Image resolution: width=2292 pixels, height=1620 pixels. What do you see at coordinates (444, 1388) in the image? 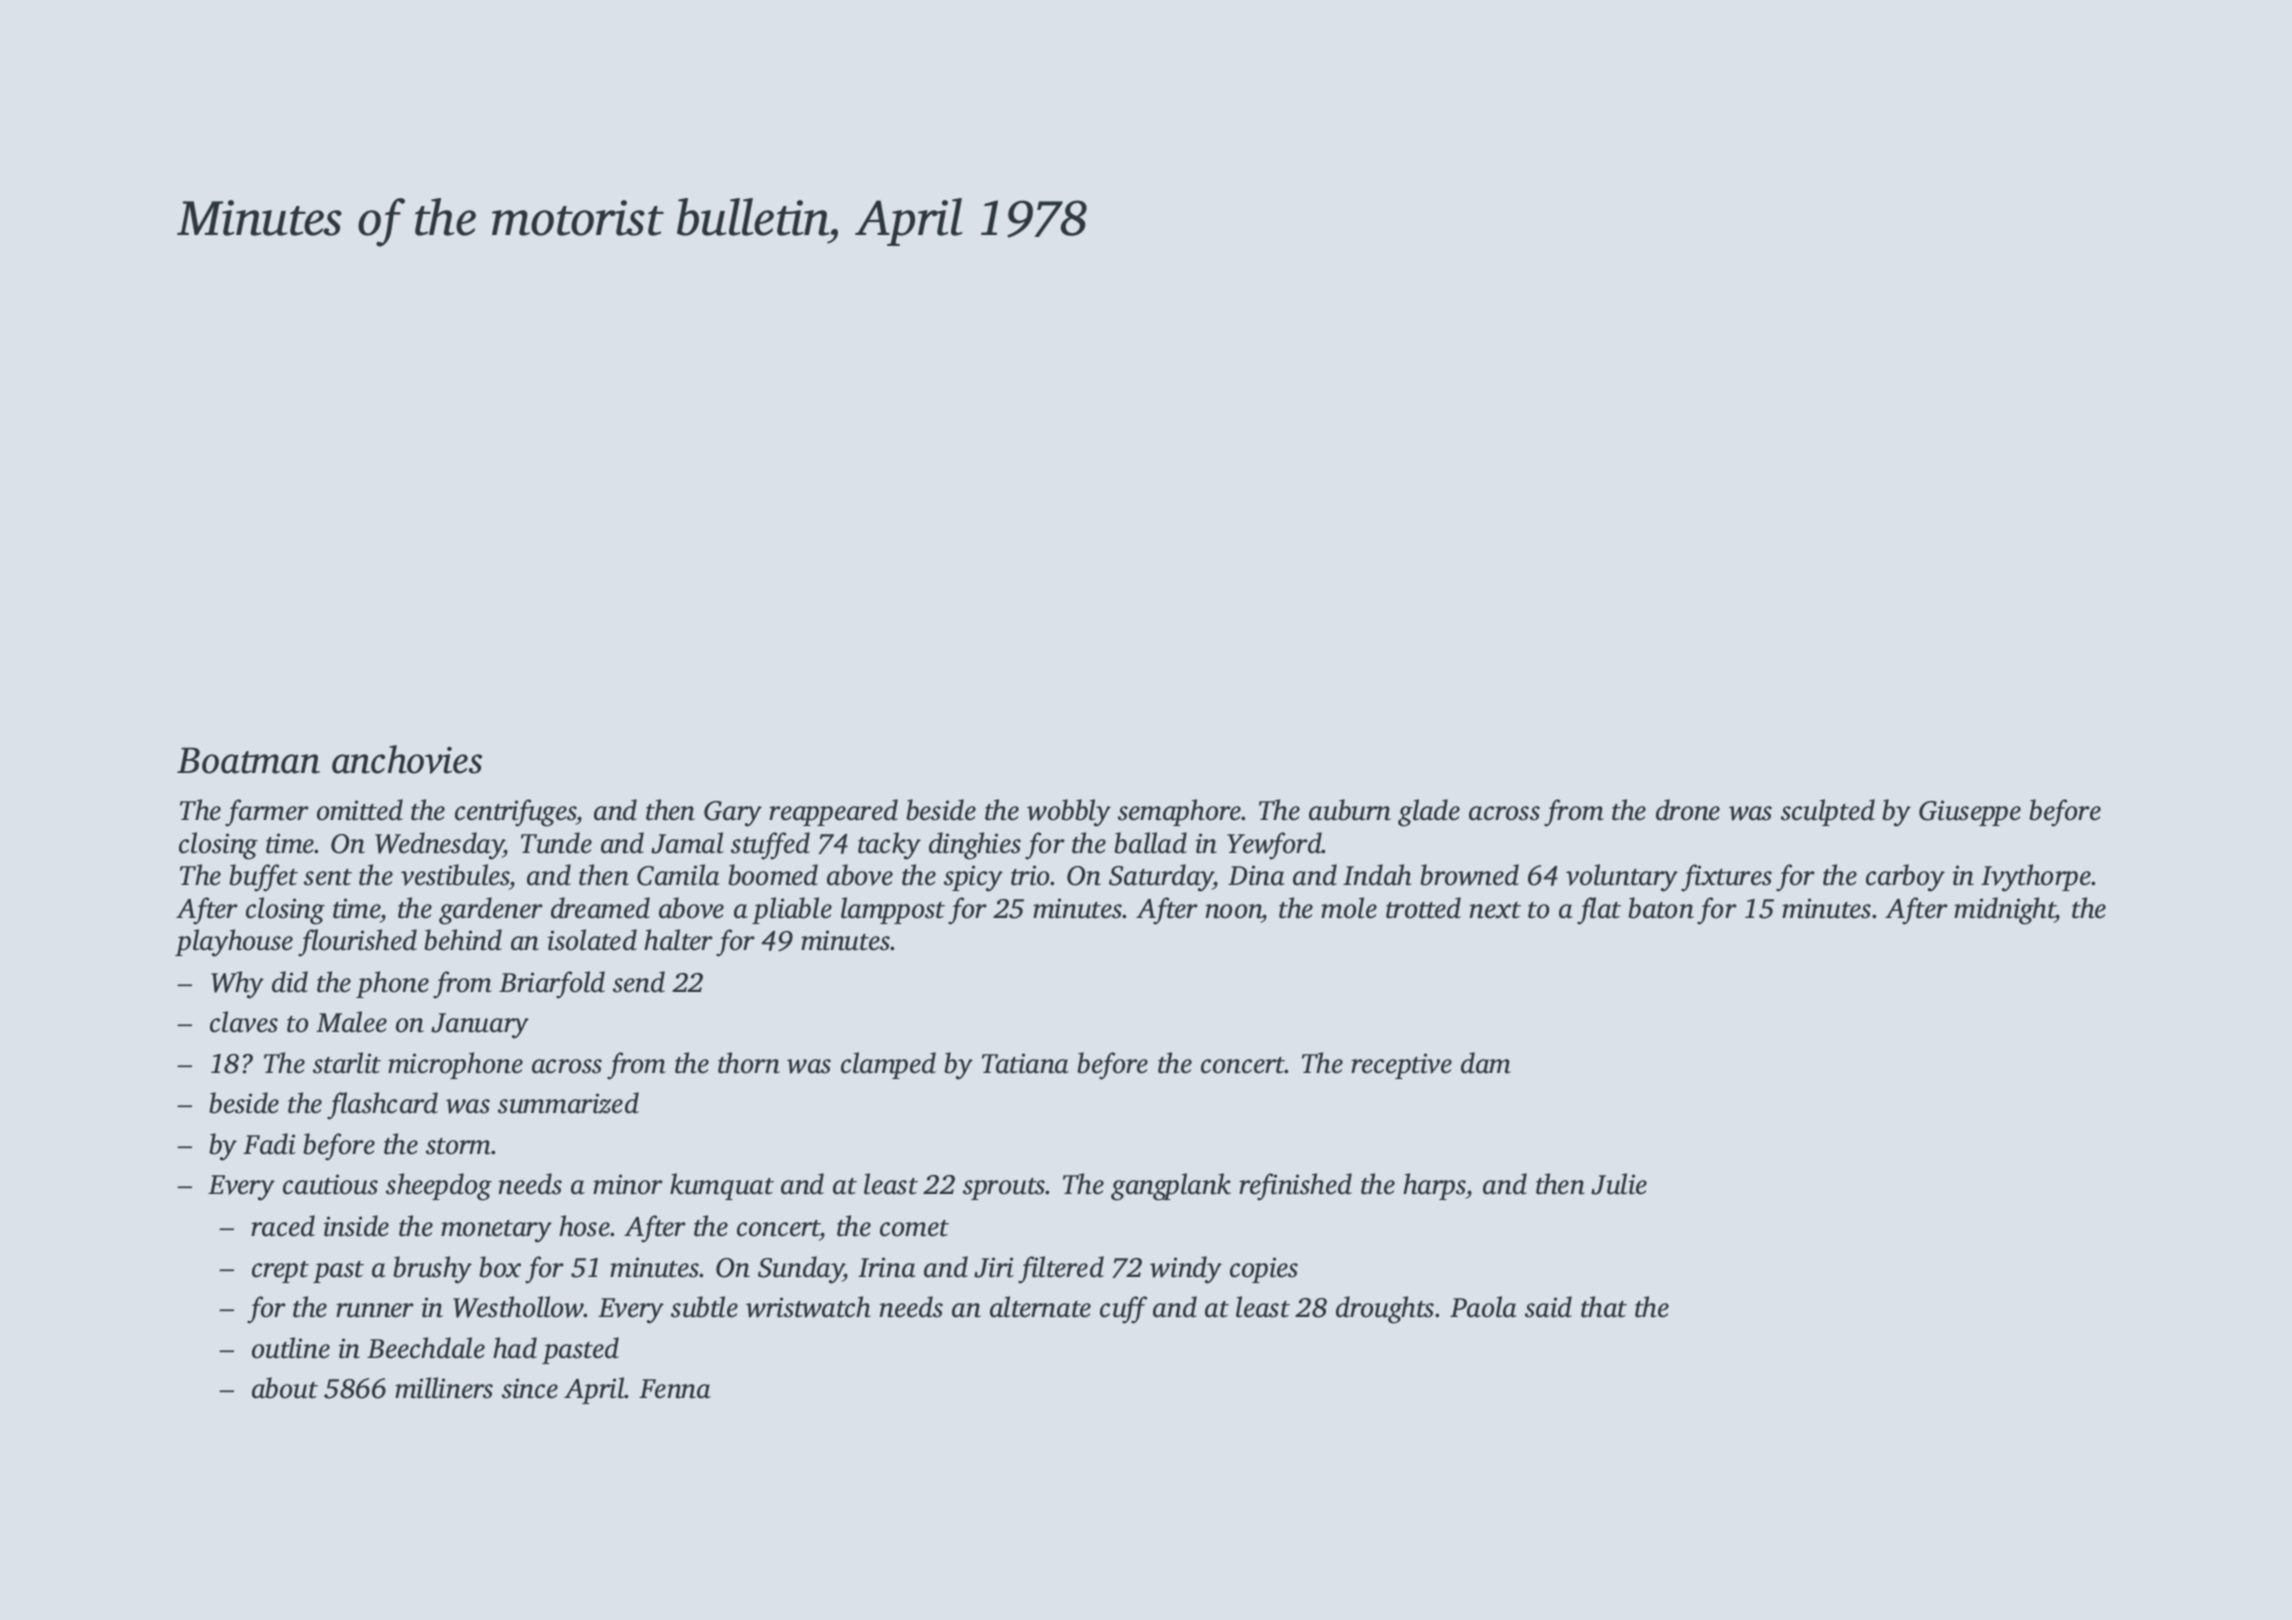
I see `milliners` at bounding box center [444, 1388].
